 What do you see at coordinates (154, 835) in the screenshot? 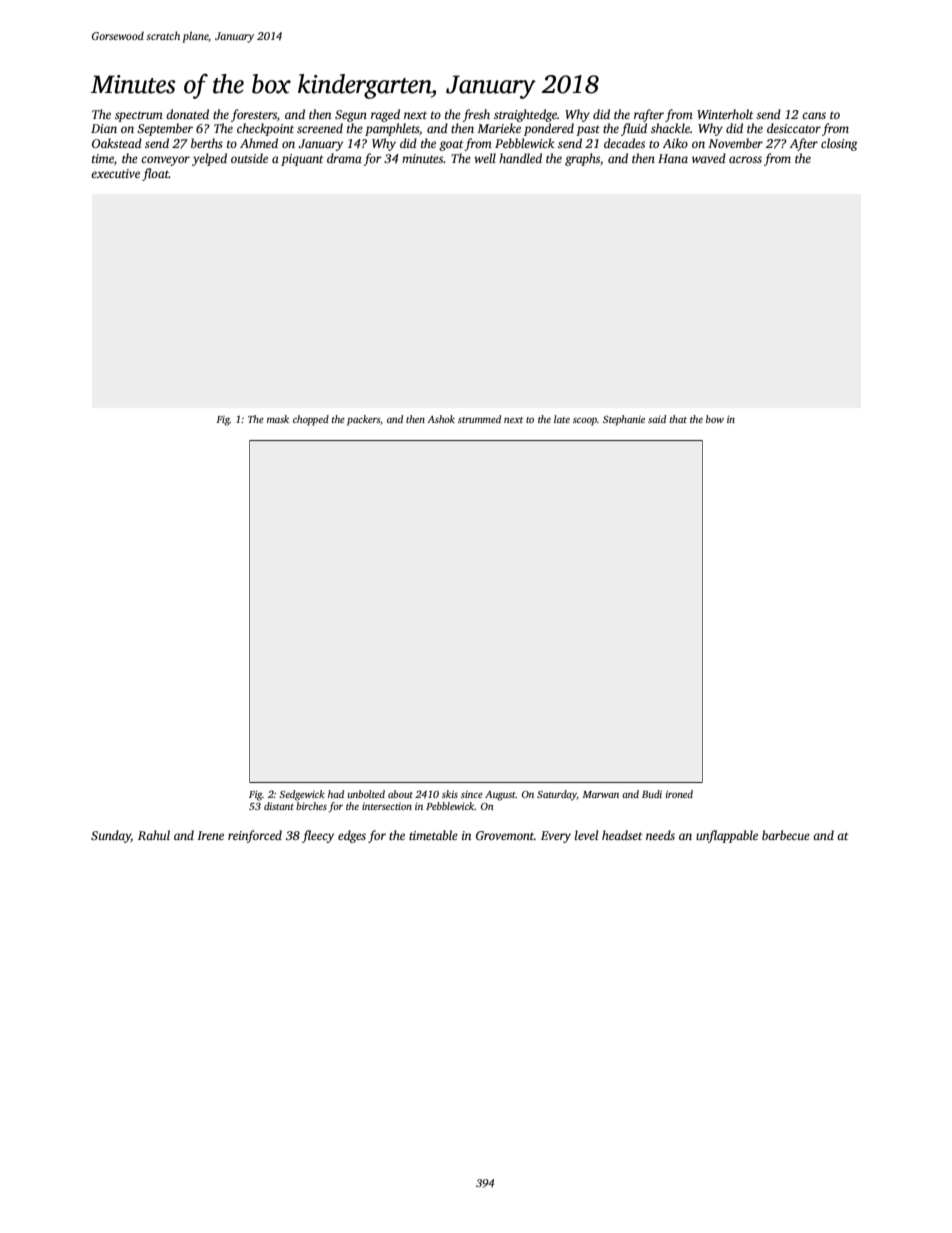
I see `Rahul` at bounding box center [154, 835].
